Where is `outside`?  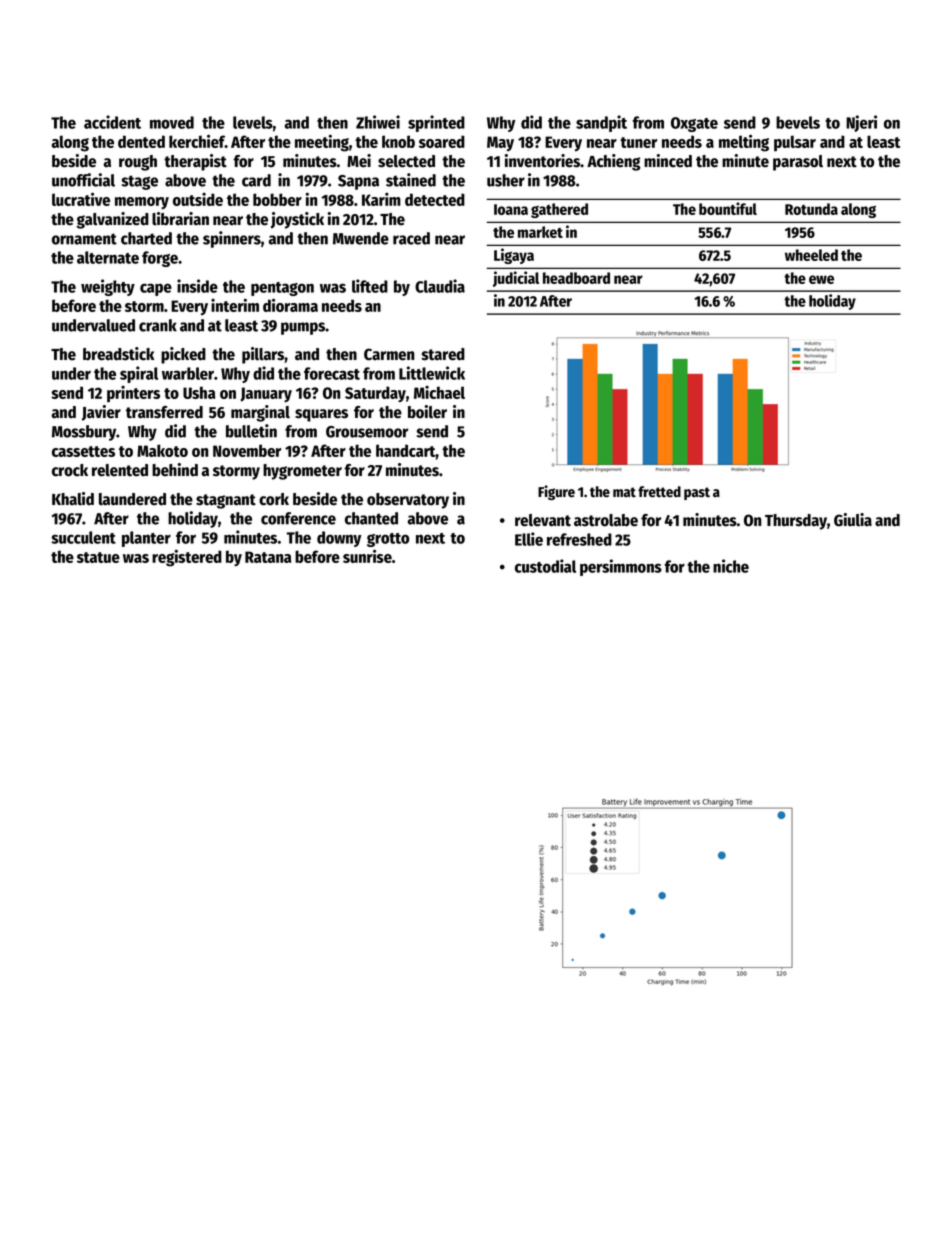 outside is located at coordinates (198, 199).
